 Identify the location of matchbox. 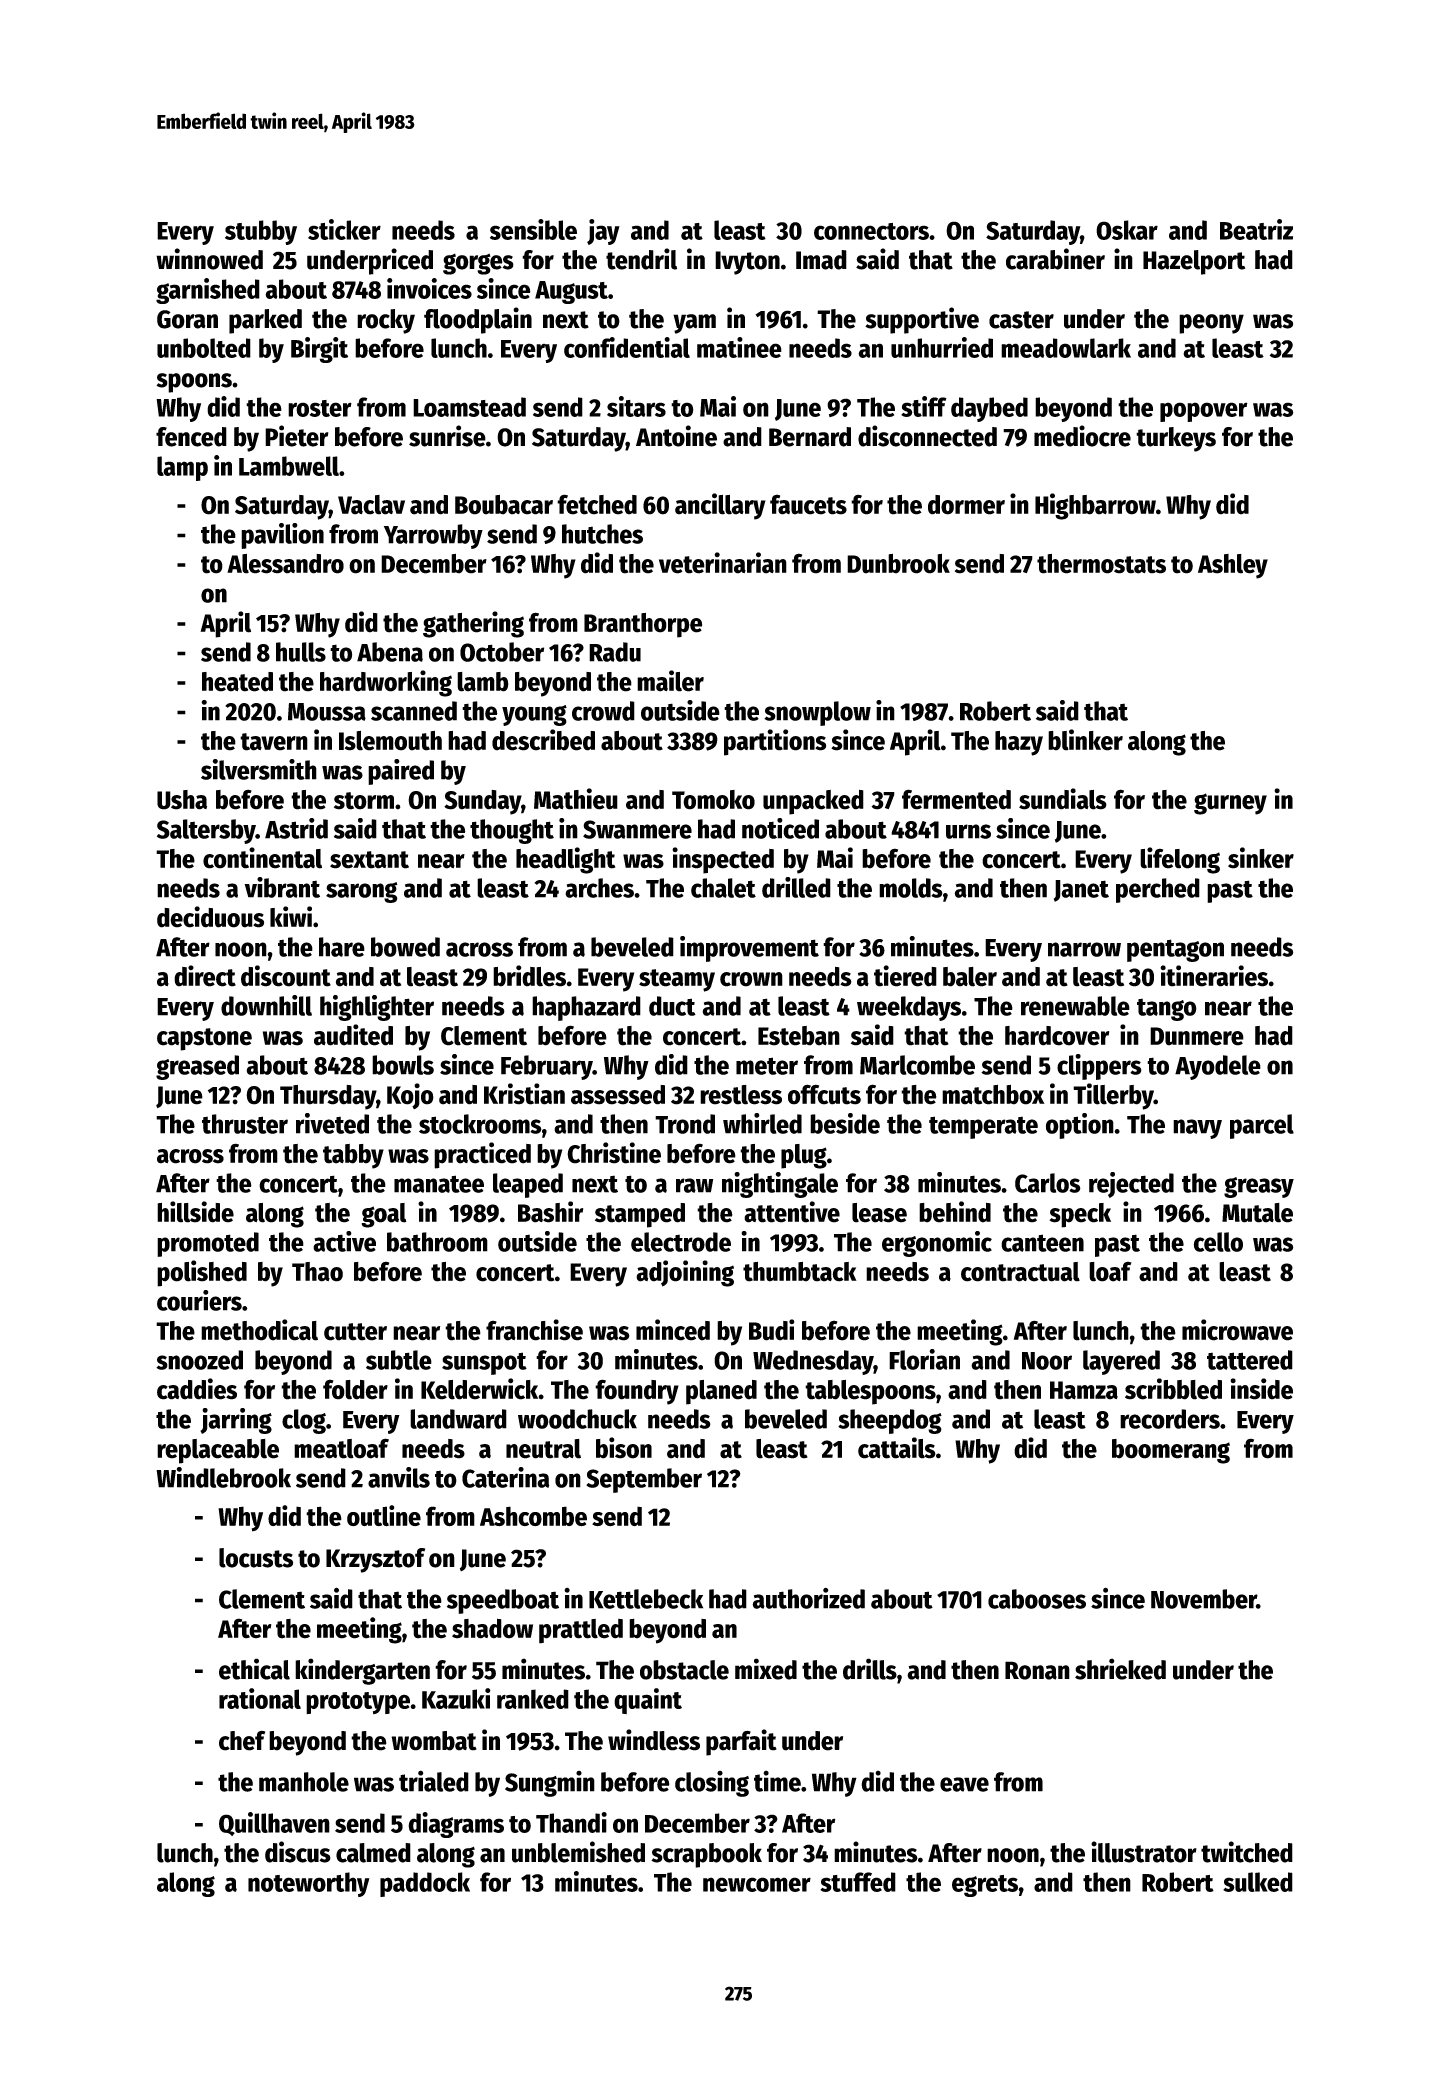
(993, 1095).
